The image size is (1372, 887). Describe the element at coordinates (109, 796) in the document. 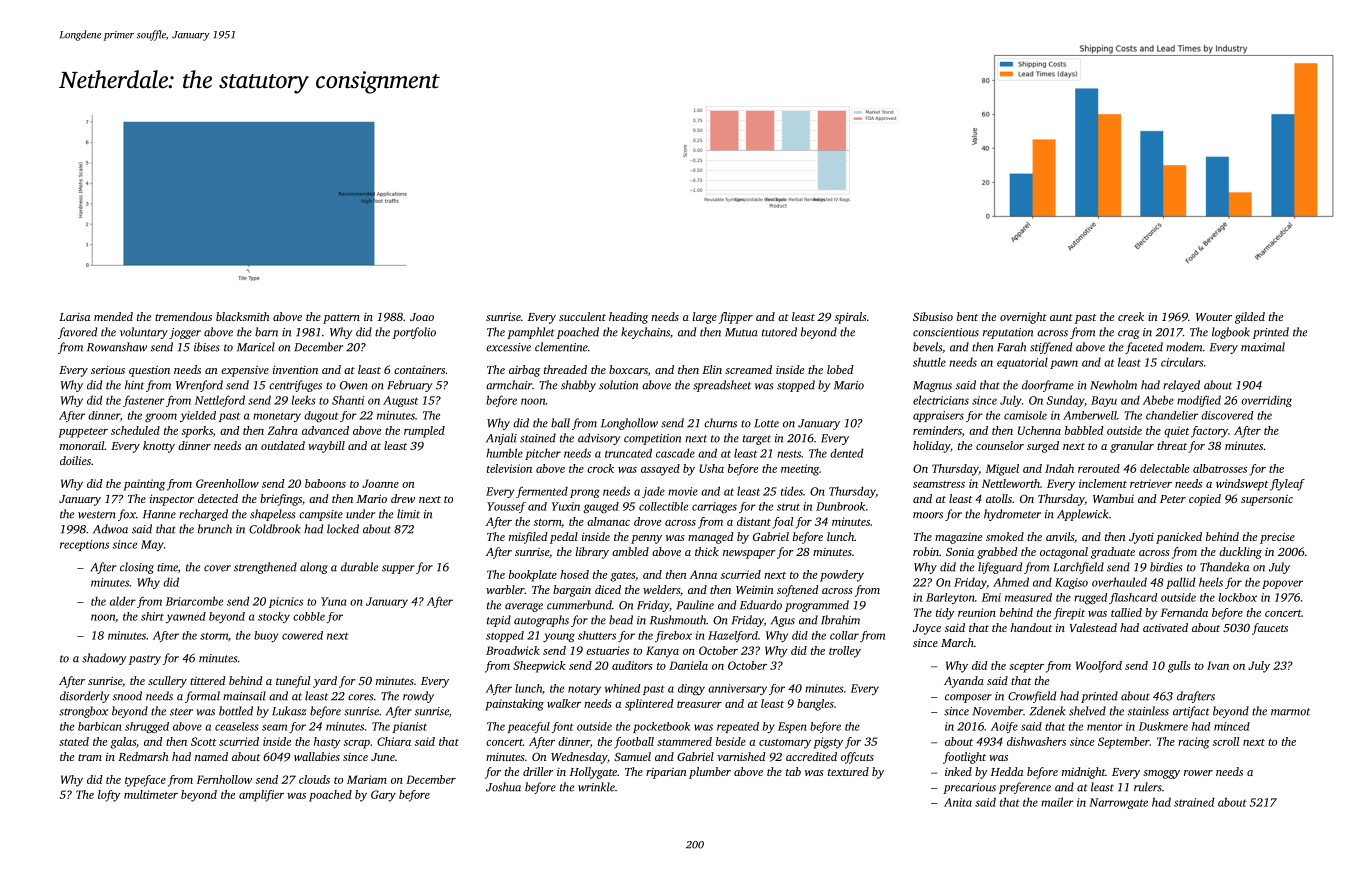

I see `lofty` at that location.
